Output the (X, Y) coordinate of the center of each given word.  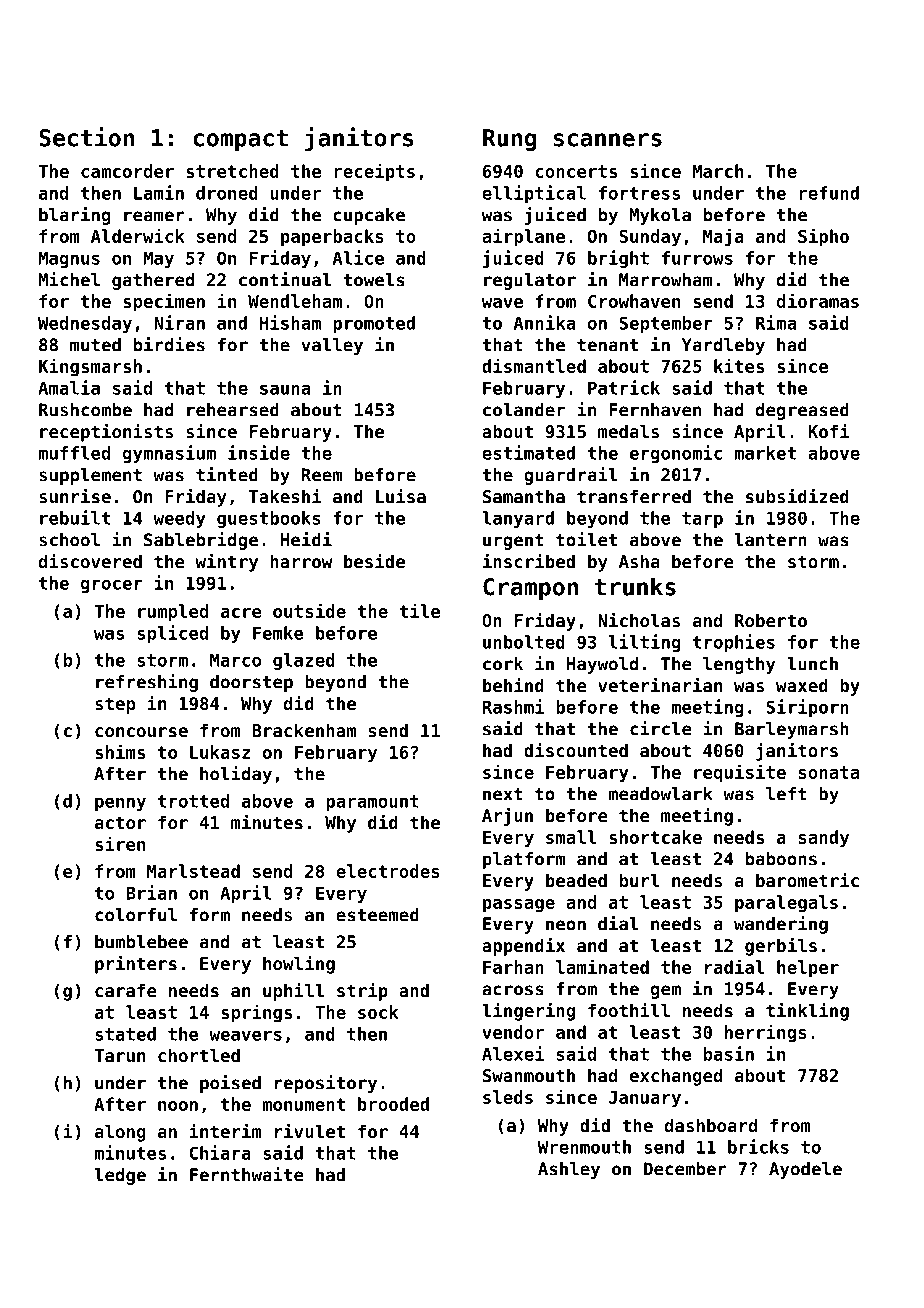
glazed (304, 661)
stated (125, 1034)
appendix (523, 947)
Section (86, 137)
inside (259, 452)
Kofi (828, 431)
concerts (576, 171)
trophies (734, 643)
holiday (236, 775)
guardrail (571, 476)
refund (829, 193)
